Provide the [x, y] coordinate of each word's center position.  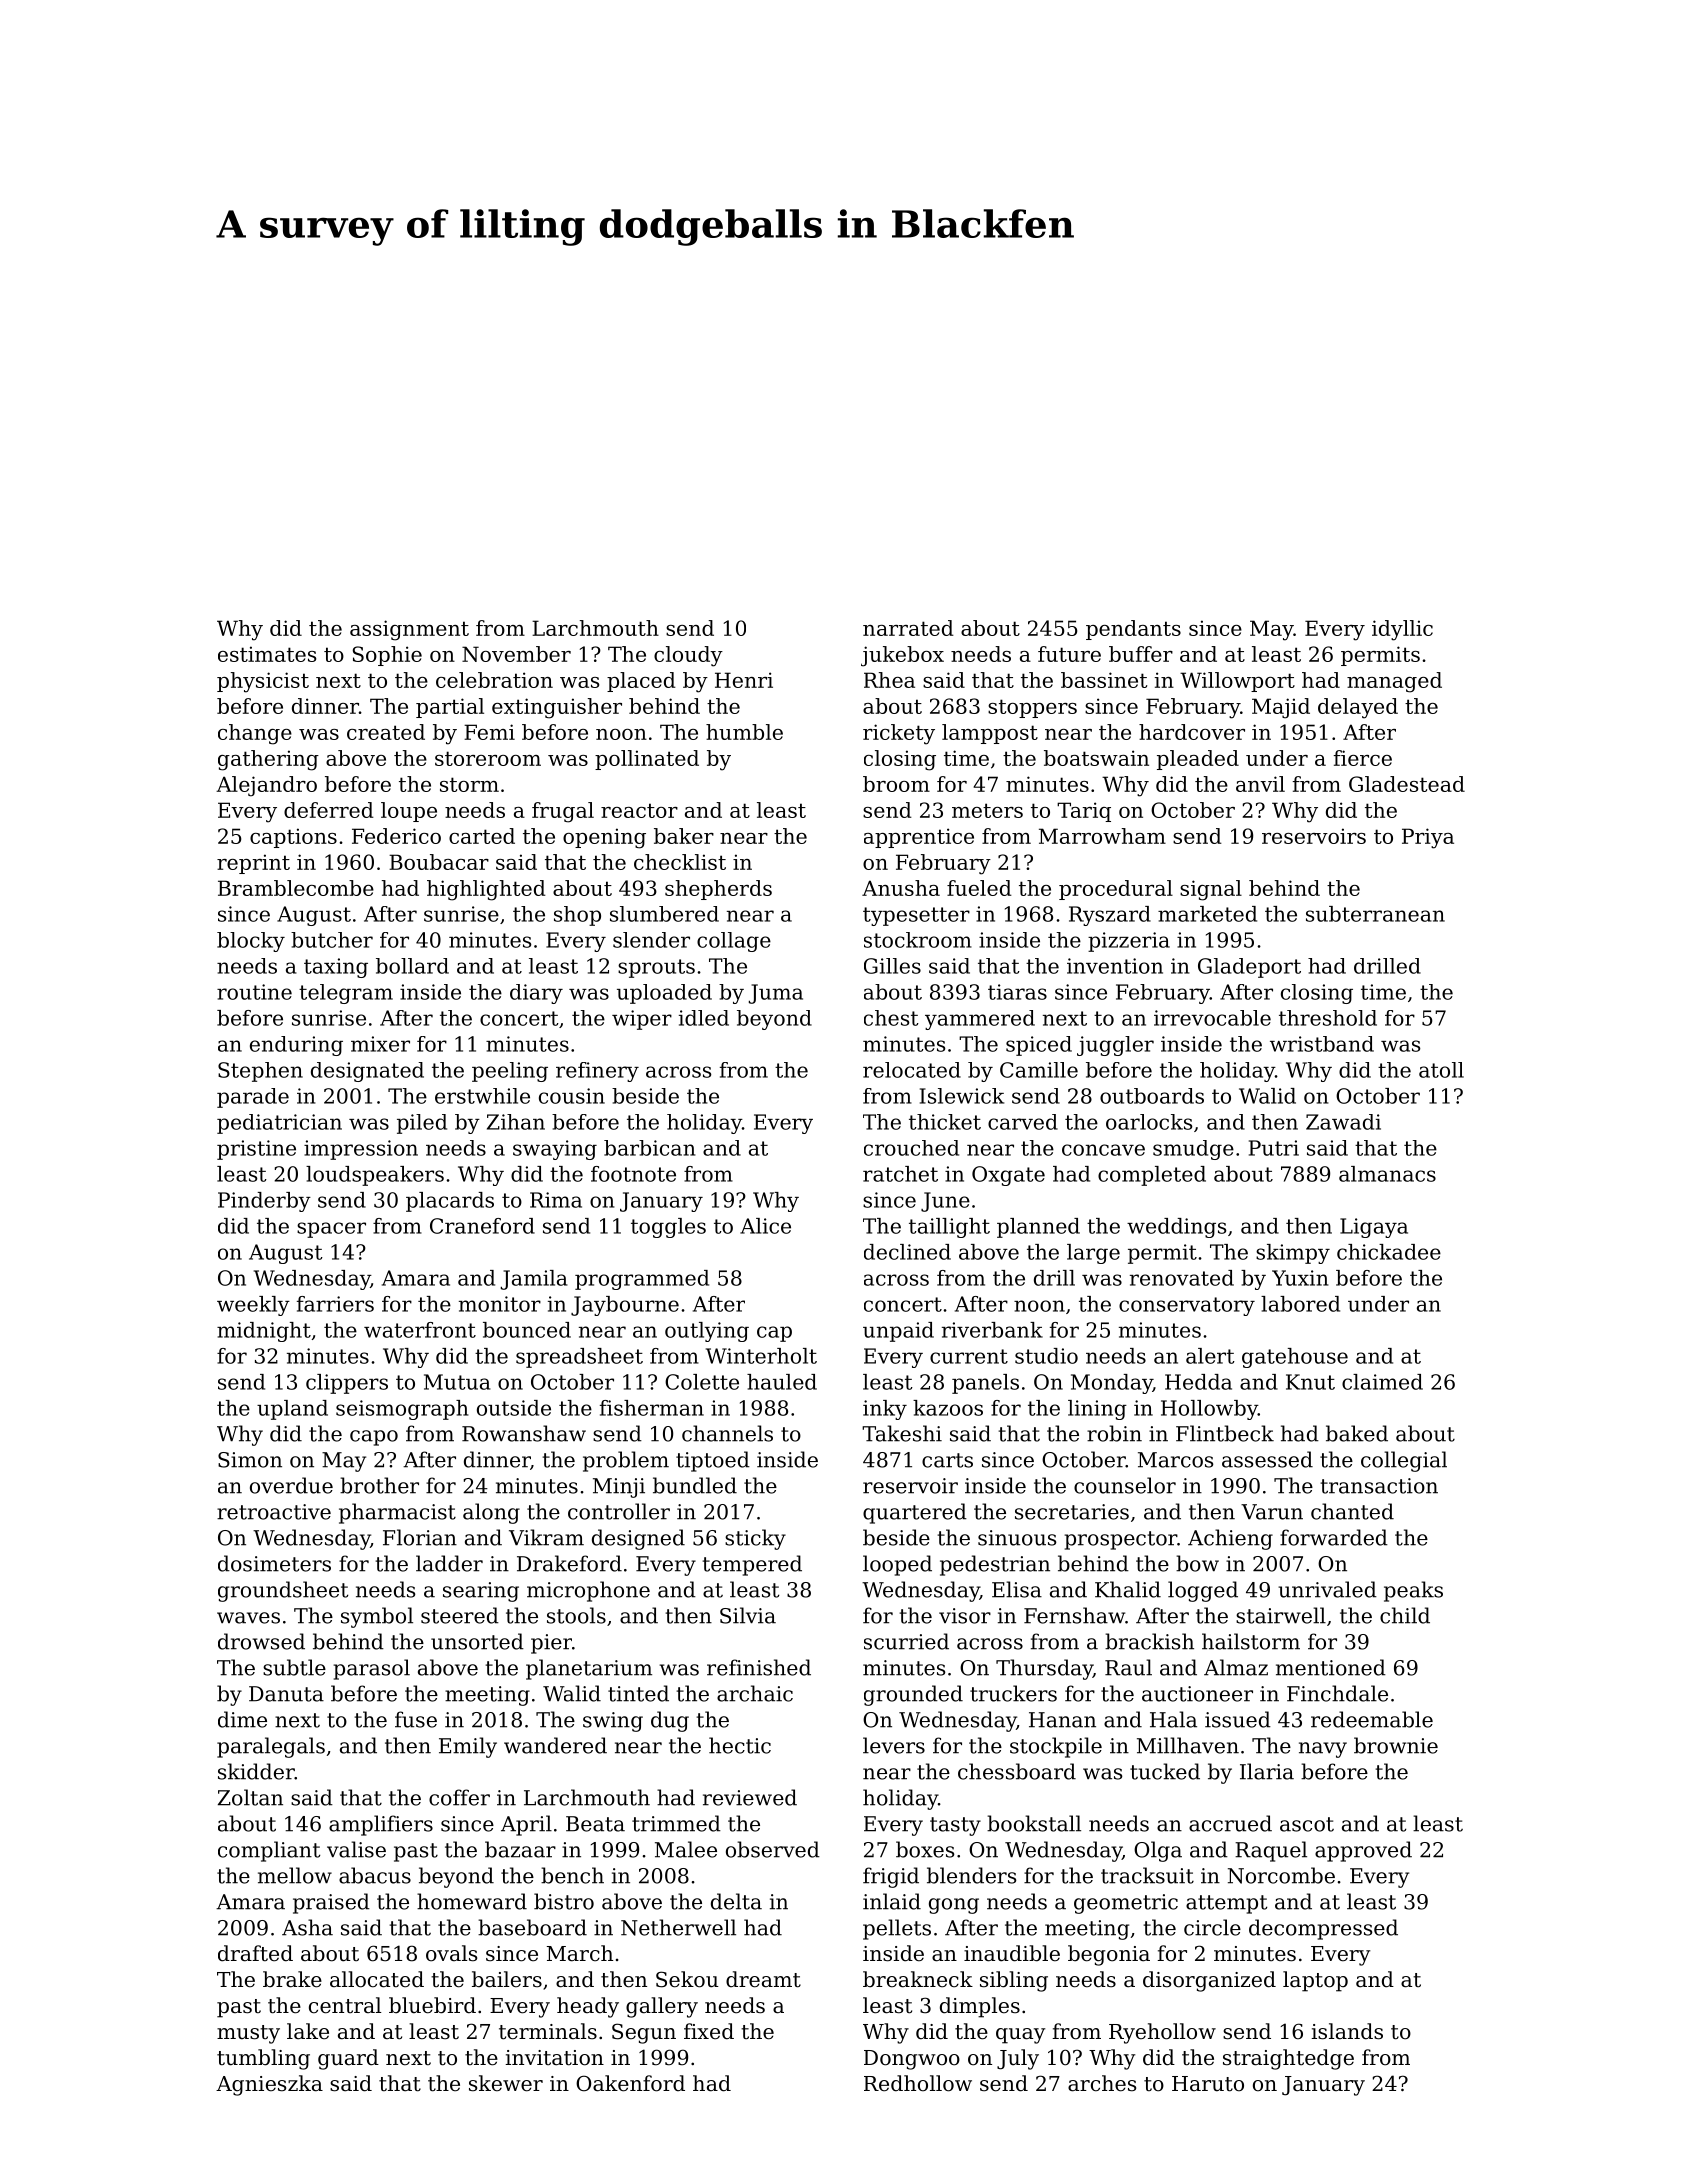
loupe [409, 812]
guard [348, 2059]
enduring [296, 1046]
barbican [650, 1148]
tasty [955, 1826]
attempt [1226, 1904]
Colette [702, 1382]
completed [1152, 1176]
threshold [1328, 1018]
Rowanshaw [524, 1433]
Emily [468, 1747]
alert [1210, 1356]
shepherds [718, 890]
